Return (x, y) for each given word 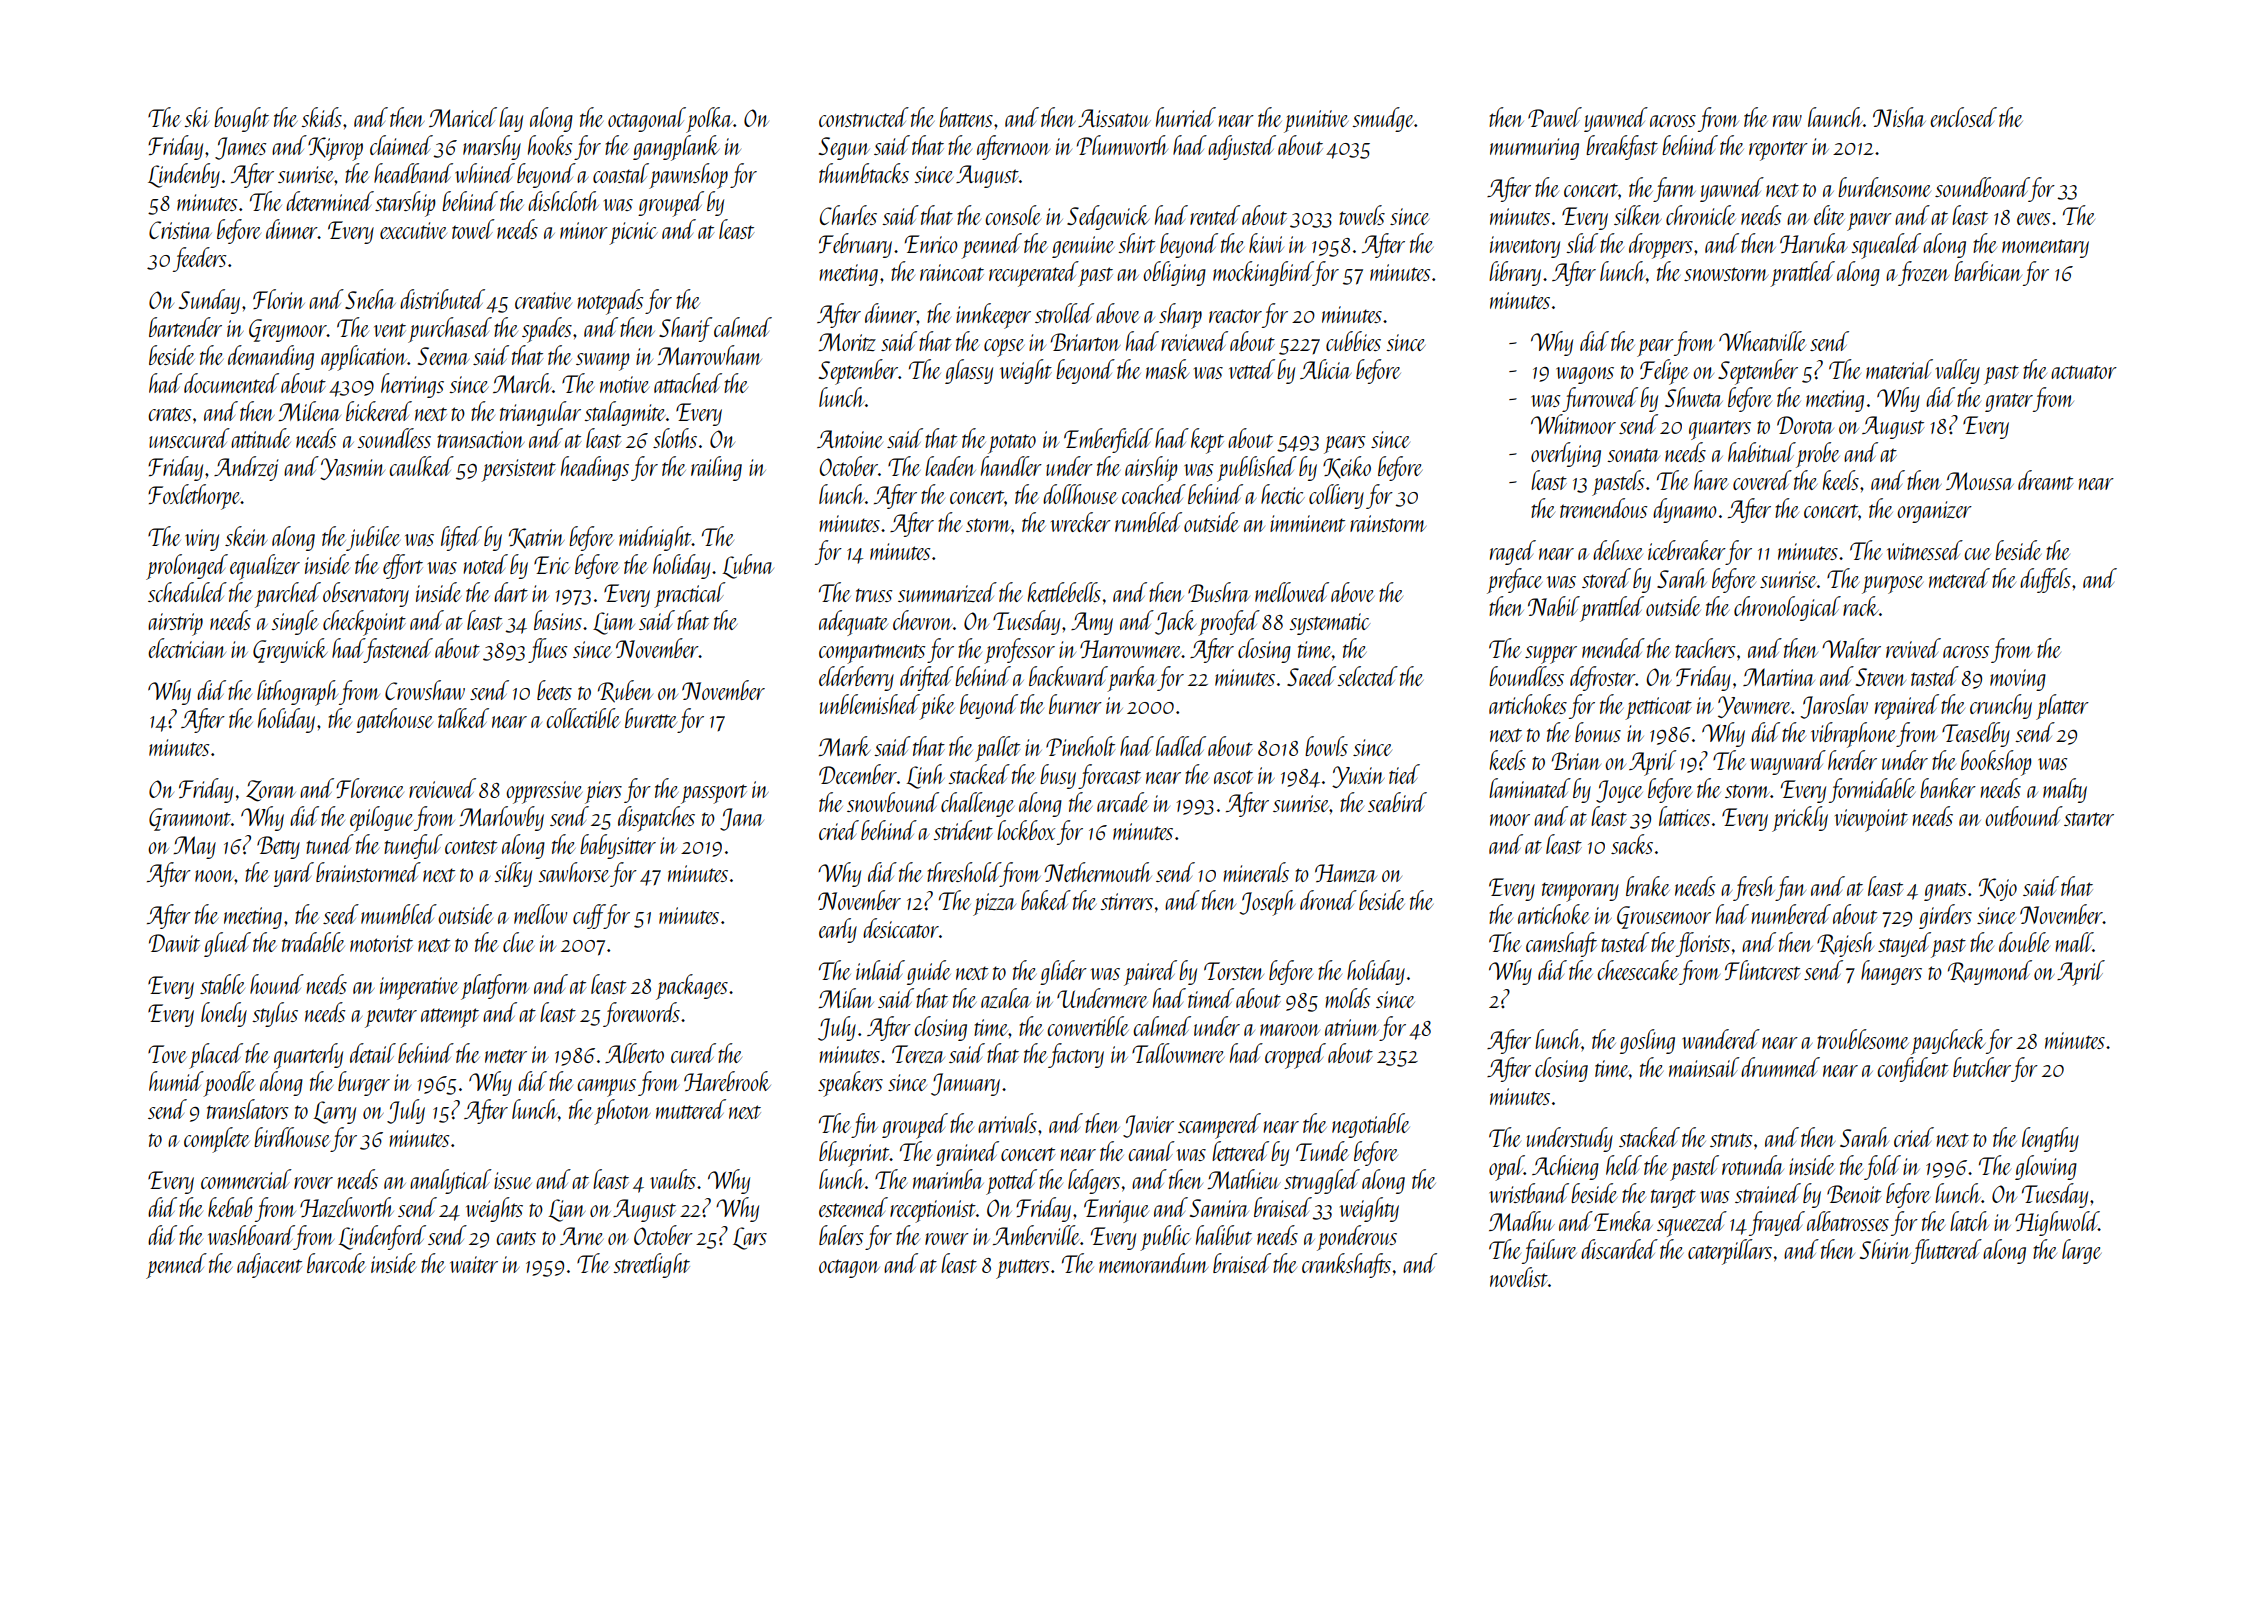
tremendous (1603, 508)
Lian (566, 1210)
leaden (950, 466)
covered (1762, 480)
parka (1132, 679)
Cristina (180, 230)
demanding (271, 357)
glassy (969, 371)
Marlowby (501, 818)
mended (1613, 648)
